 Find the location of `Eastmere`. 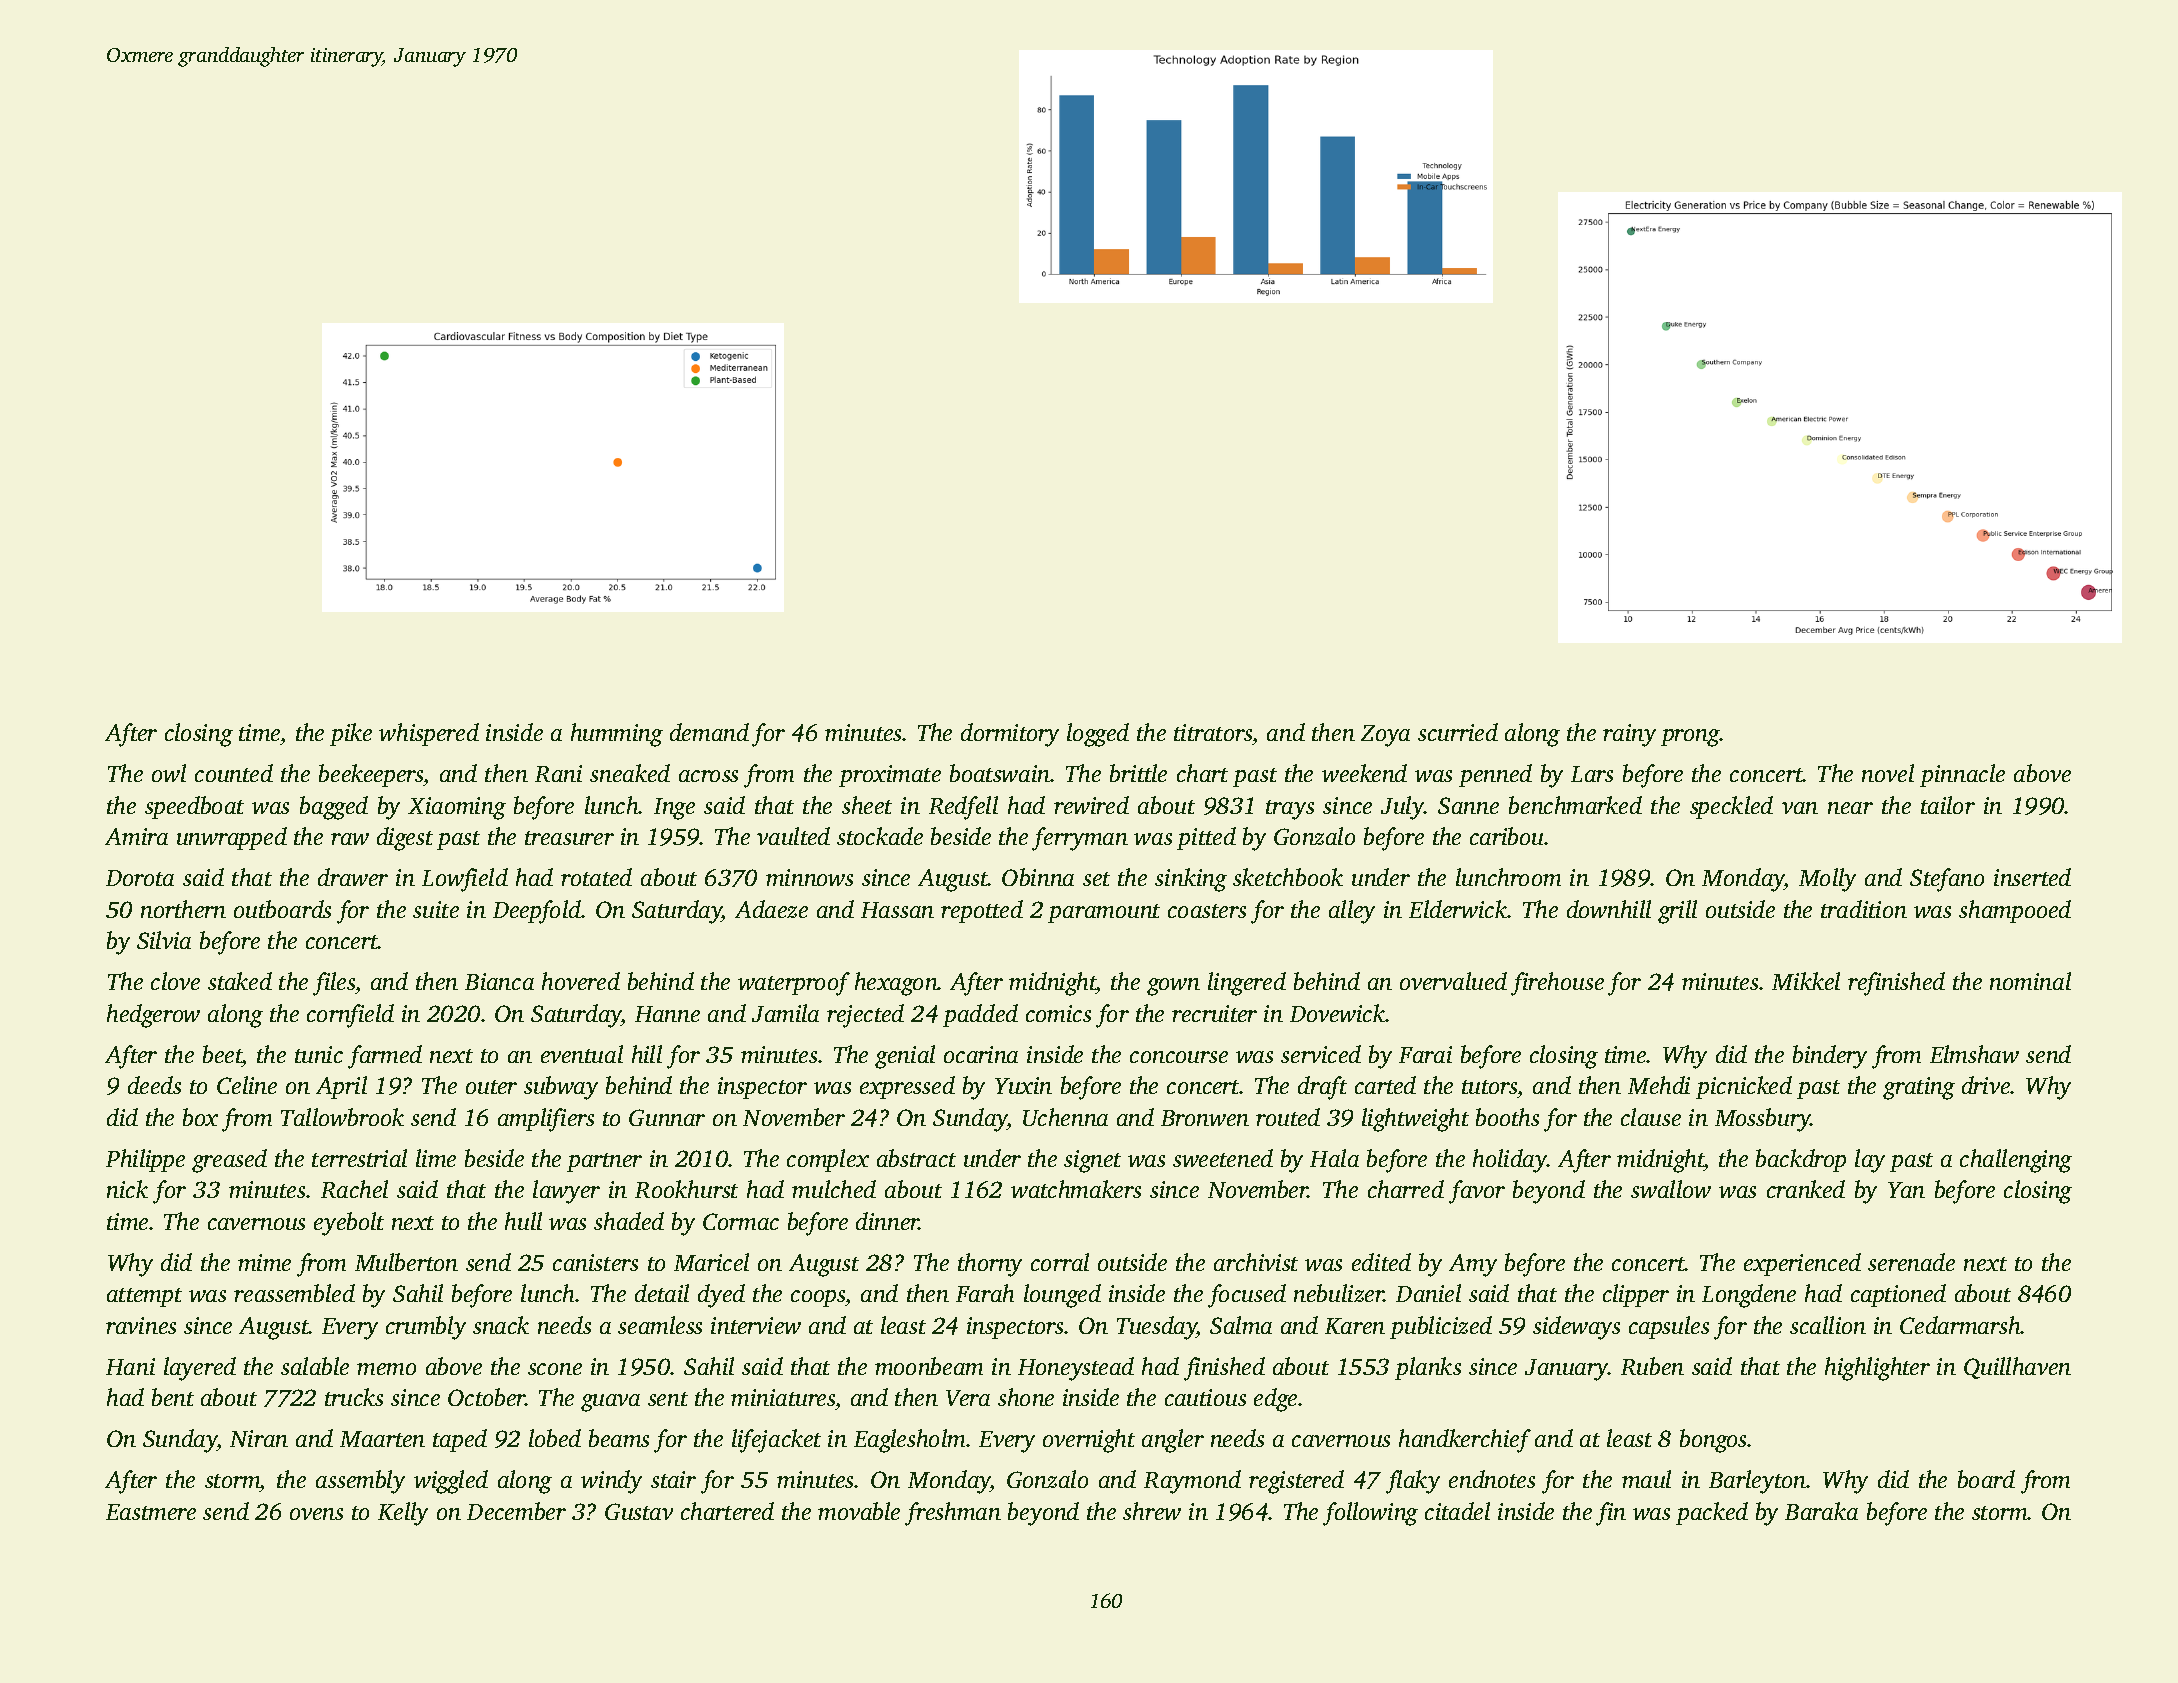

Eastmere is located at coordinates (151, 1512).
